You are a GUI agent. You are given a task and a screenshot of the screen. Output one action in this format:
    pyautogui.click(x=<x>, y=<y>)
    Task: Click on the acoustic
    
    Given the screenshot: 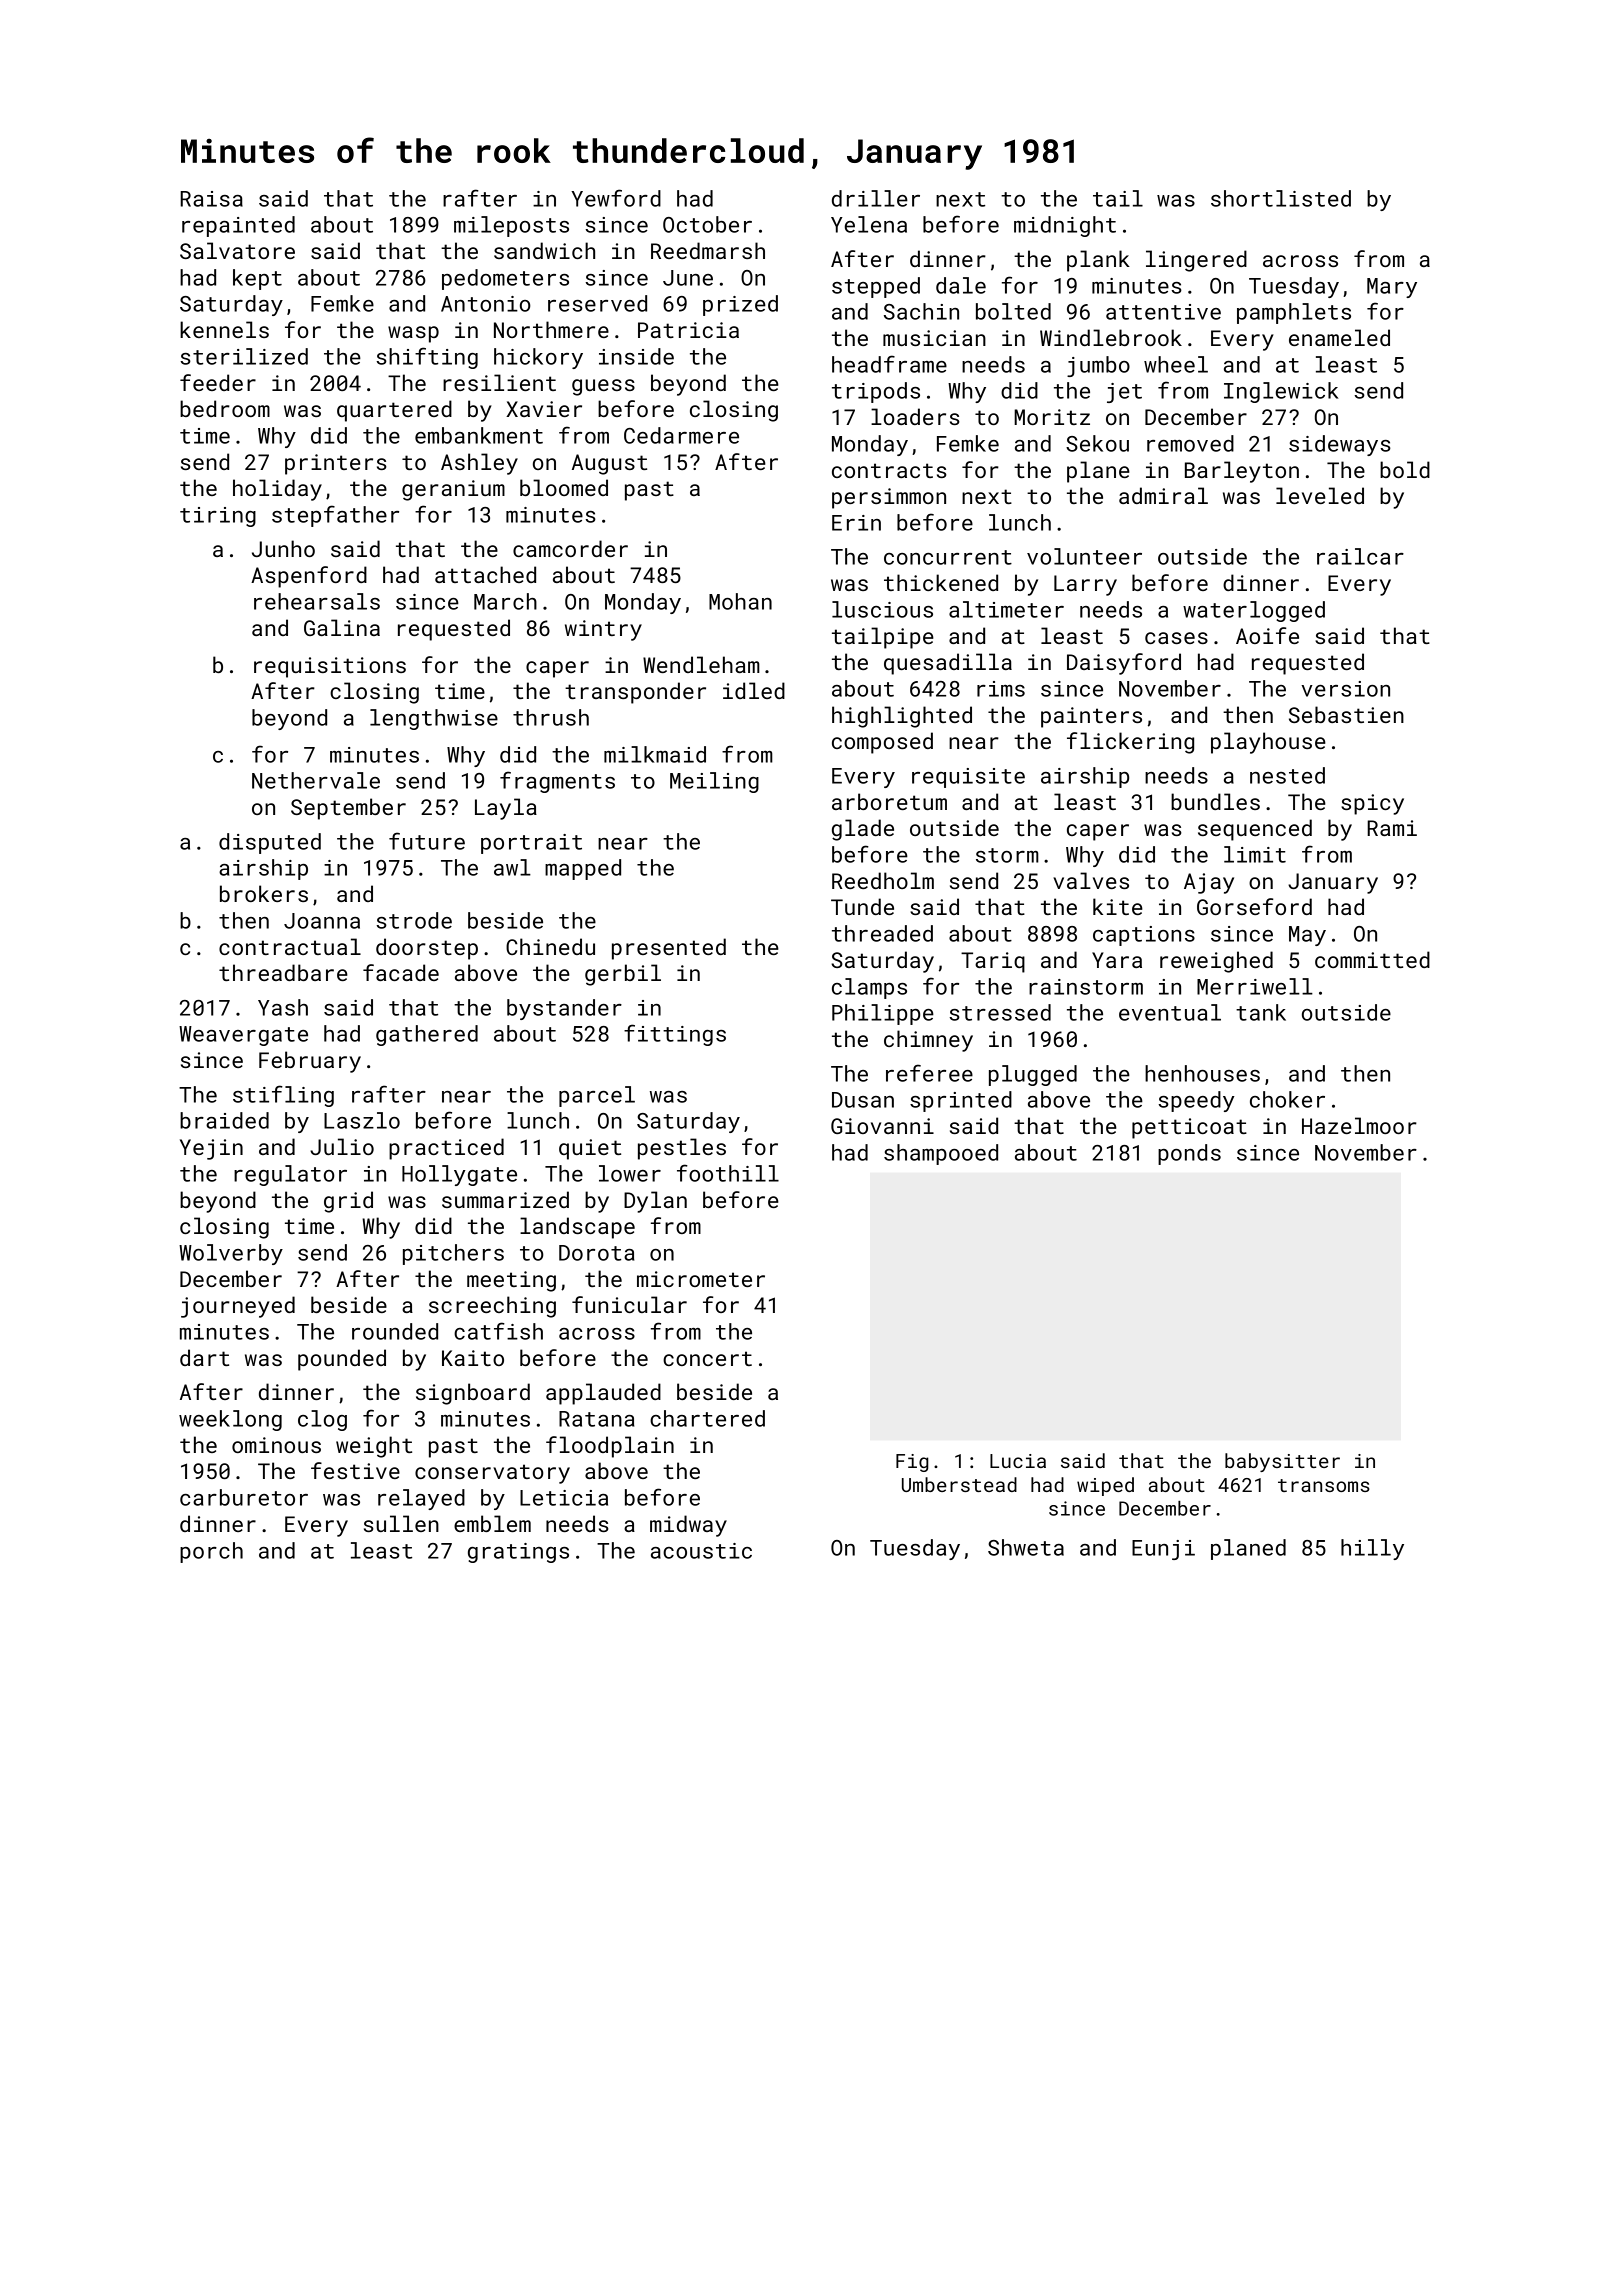 What is the action you would take?
    pyautogui.click(x=701, y=1551)
